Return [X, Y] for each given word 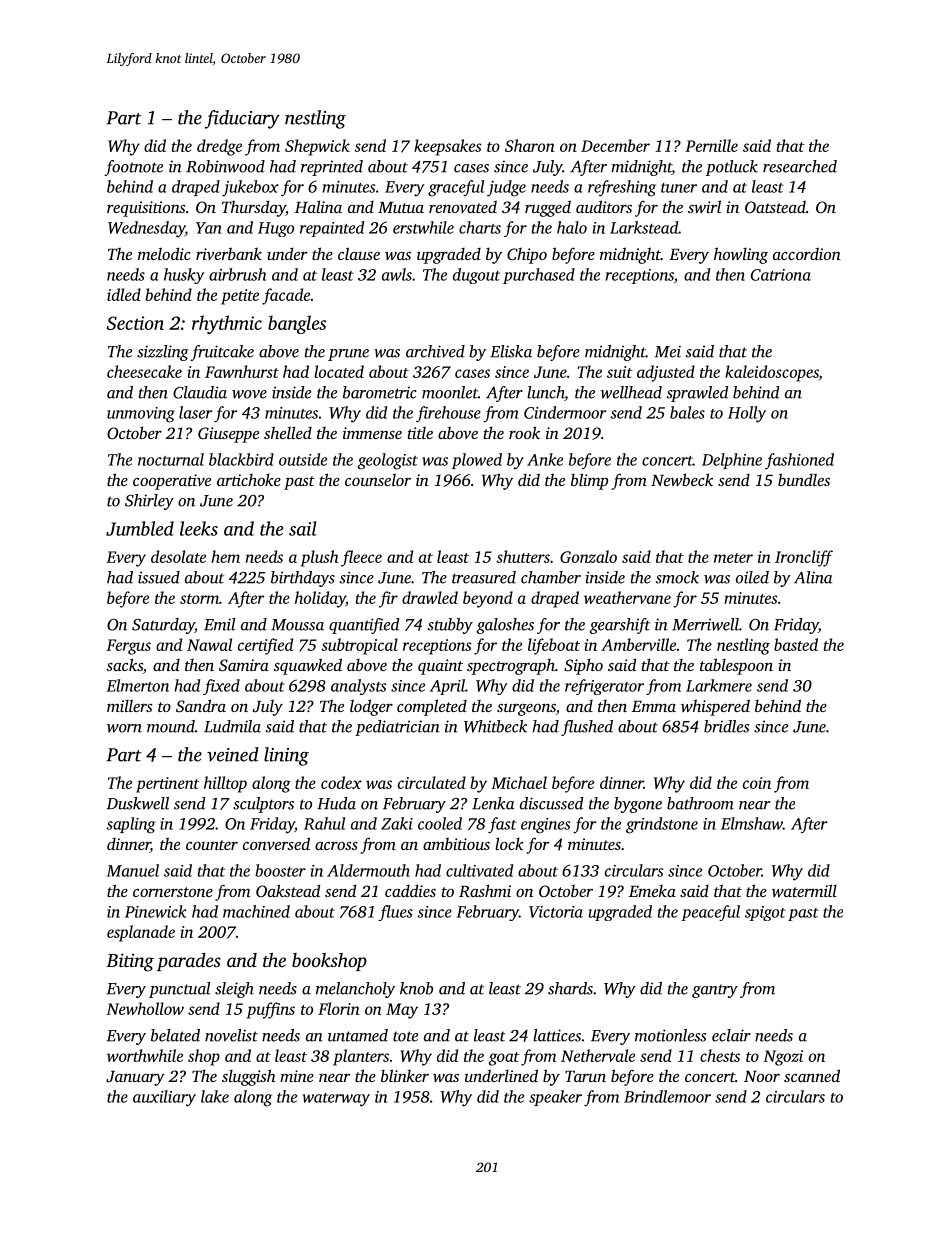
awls [397, 274]
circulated [432, 782]
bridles [726, 726]
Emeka [652, 891]
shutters [523, 556]
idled [124, 294]
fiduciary [242, 119]
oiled [752, 577]
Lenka [493, 803]
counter [212, 845]
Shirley [149, 502]
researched [800, 166]
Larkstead [644, 227]
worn [124, 728]
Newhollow [145, 1008]
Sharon [530, 145]
